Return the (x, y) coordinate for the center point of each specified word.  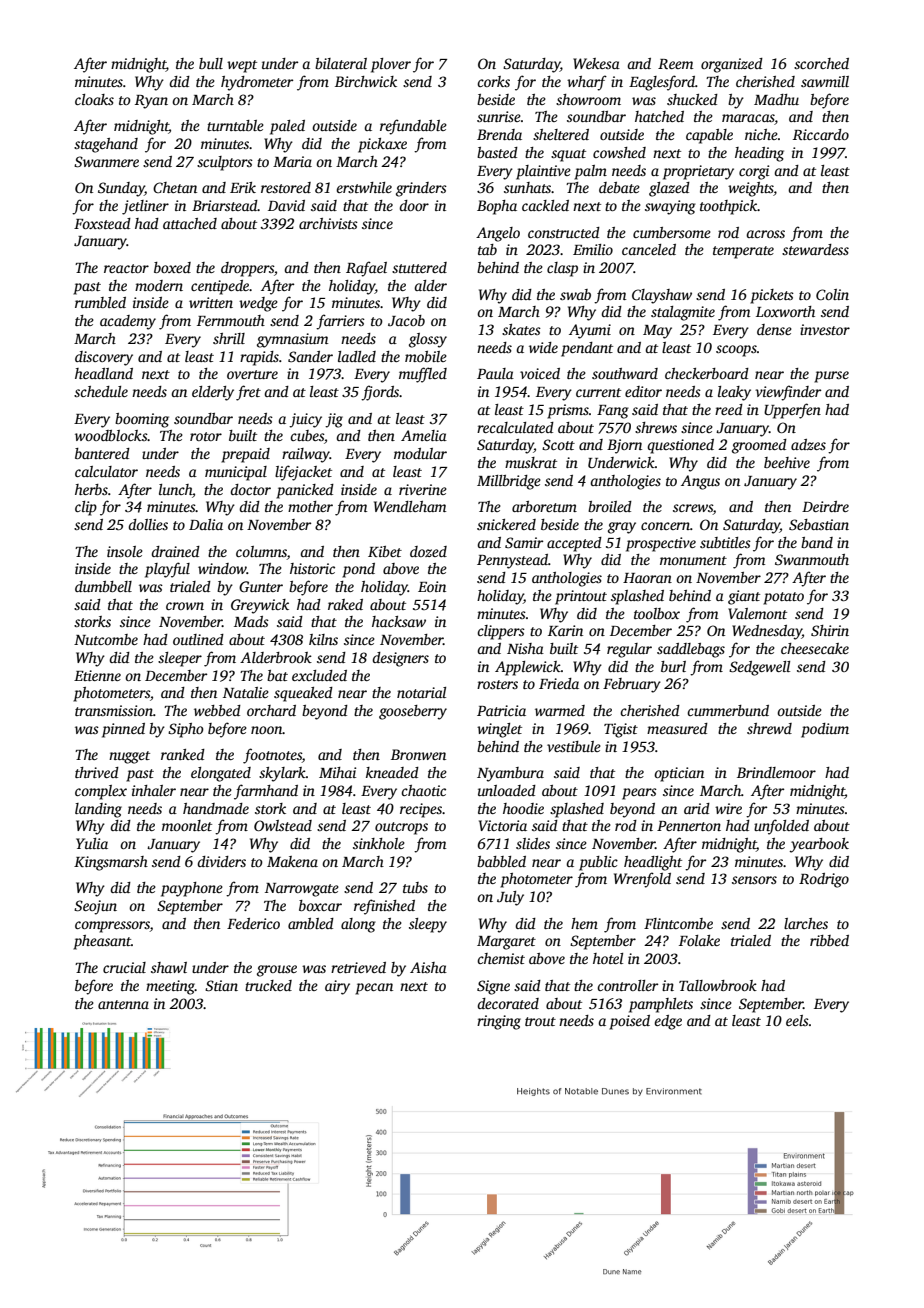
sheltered (561, 134)
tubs (415, 887)
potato (783, 598)
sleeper (180, 659)
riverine (423, 489)
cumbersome (672, 232)
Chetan (175, 187)
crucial (124, 967)
